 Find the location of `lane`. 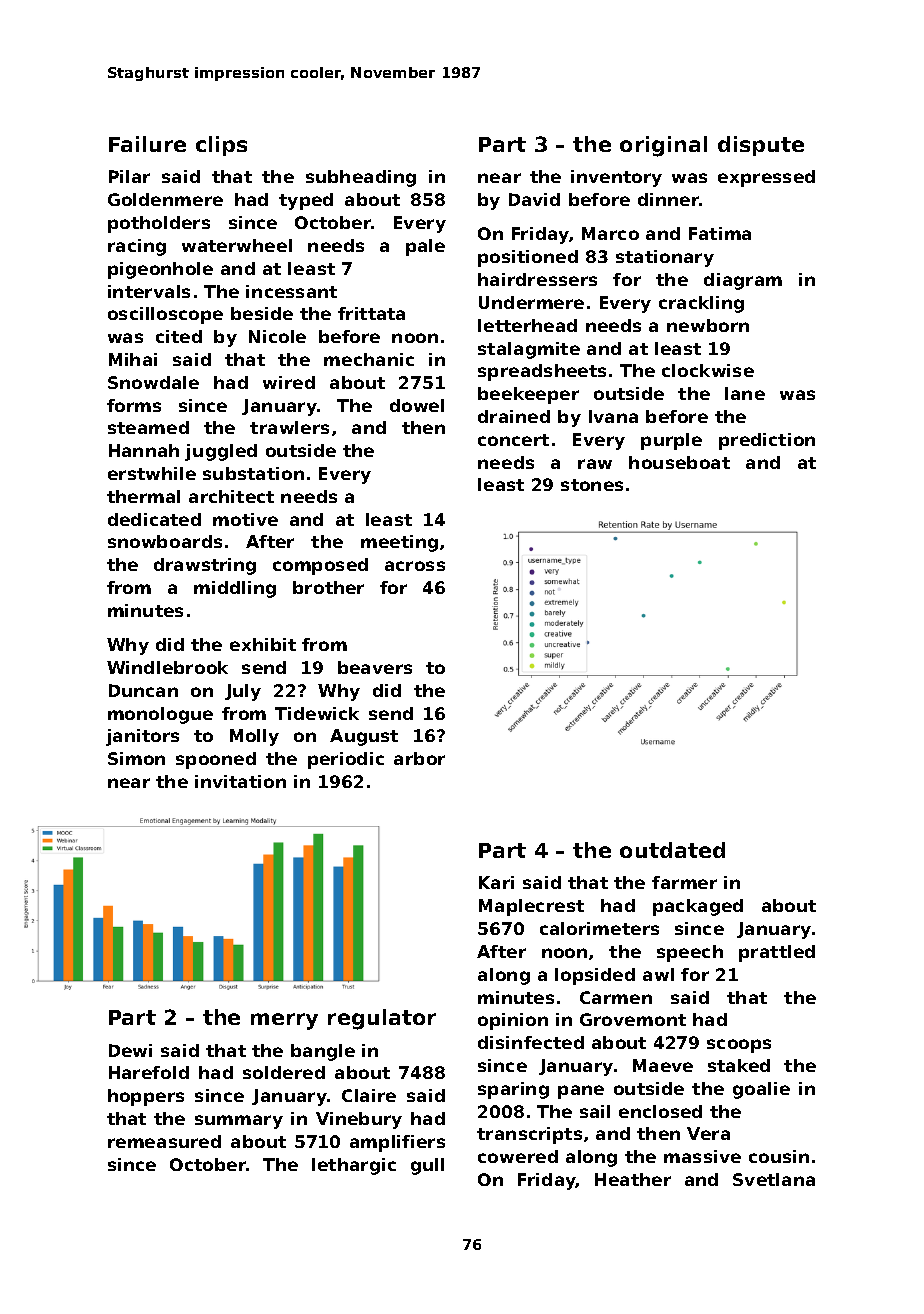

lane is located at coordinates (745, 393).
